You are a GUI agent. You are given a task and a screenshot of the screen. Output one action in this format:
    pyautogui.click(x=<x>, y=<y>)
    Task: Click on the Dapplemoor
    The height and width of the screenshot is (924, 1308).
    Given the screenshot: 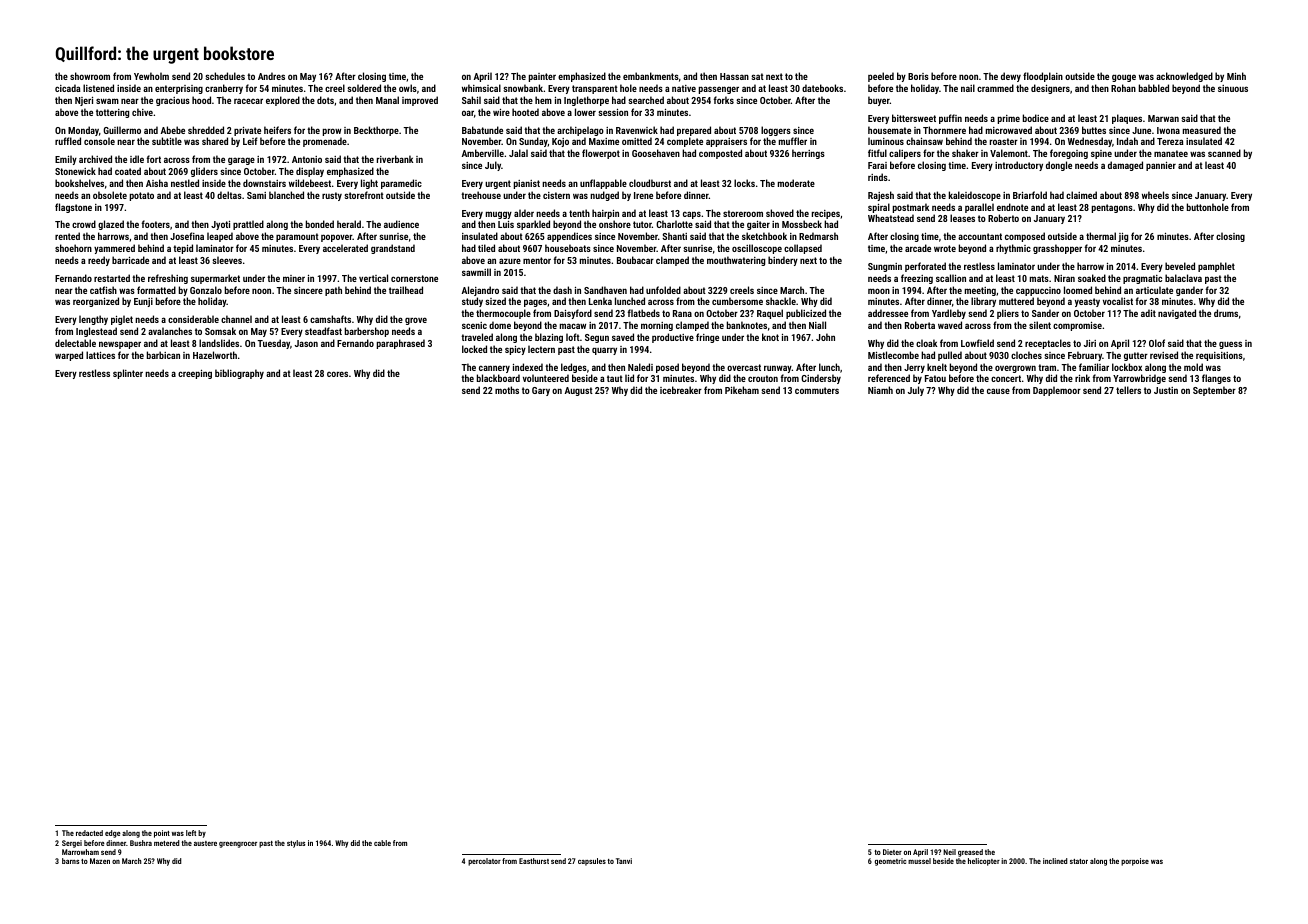 What is the action you would take?
    pyautogui.click(x=1057, y=391)
